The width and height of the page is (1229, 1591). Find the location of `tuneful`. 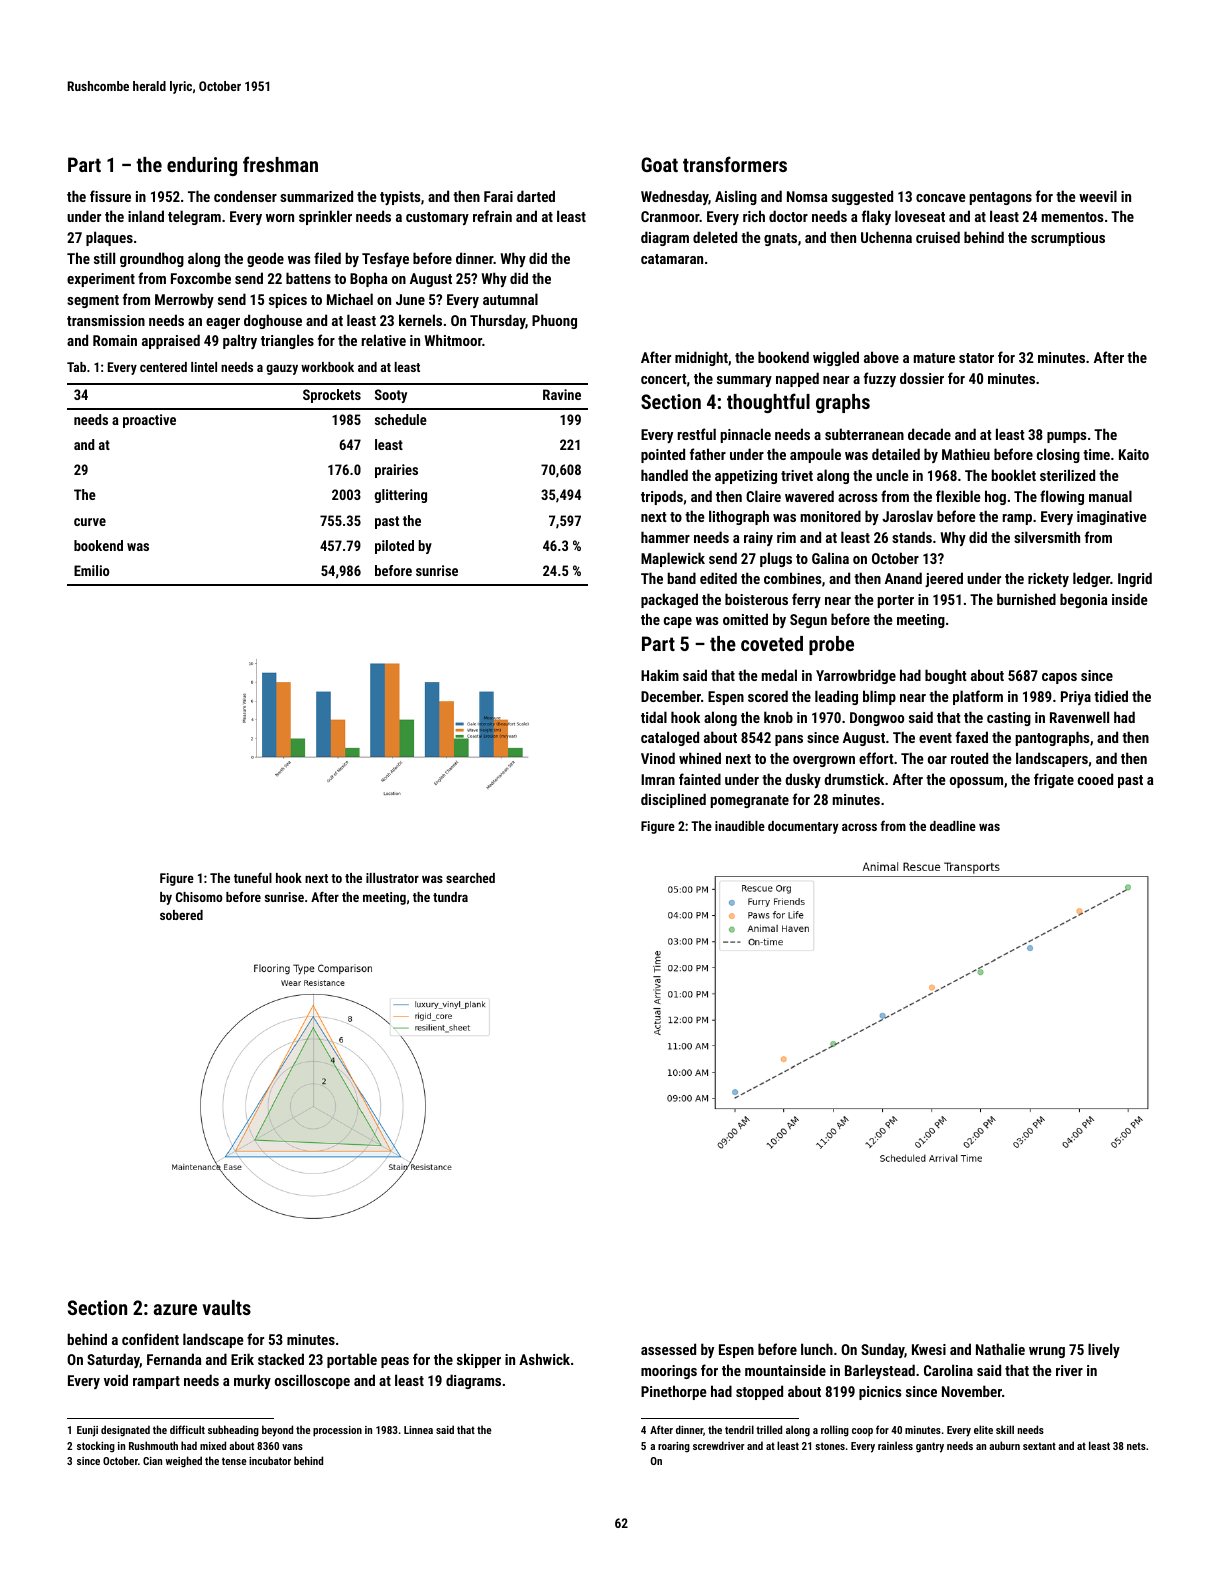

tuneful is located at coordinates (253, 877).
